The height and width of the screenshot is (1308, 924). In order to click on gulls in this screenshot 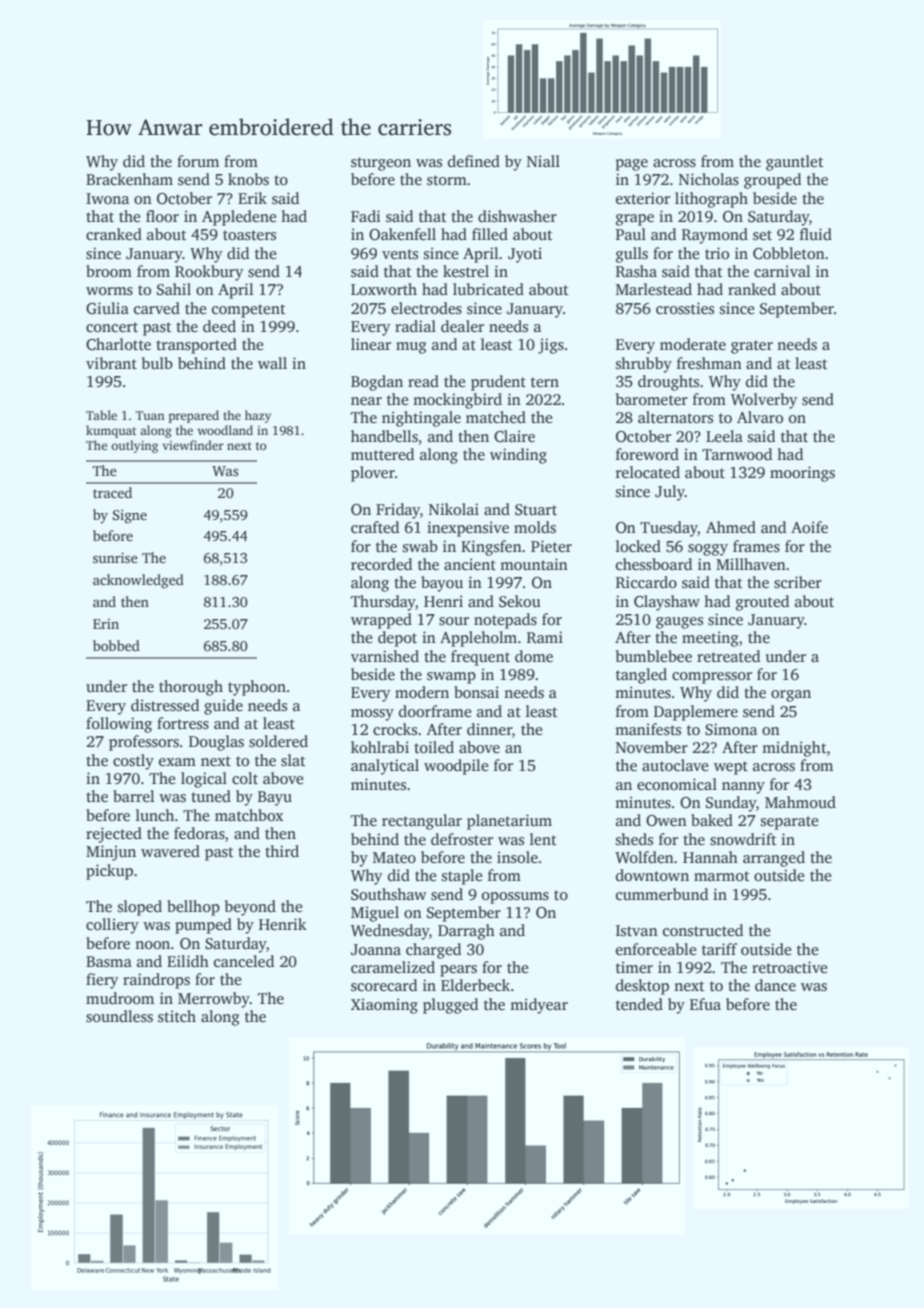, I will do `click(632, 255)`.
